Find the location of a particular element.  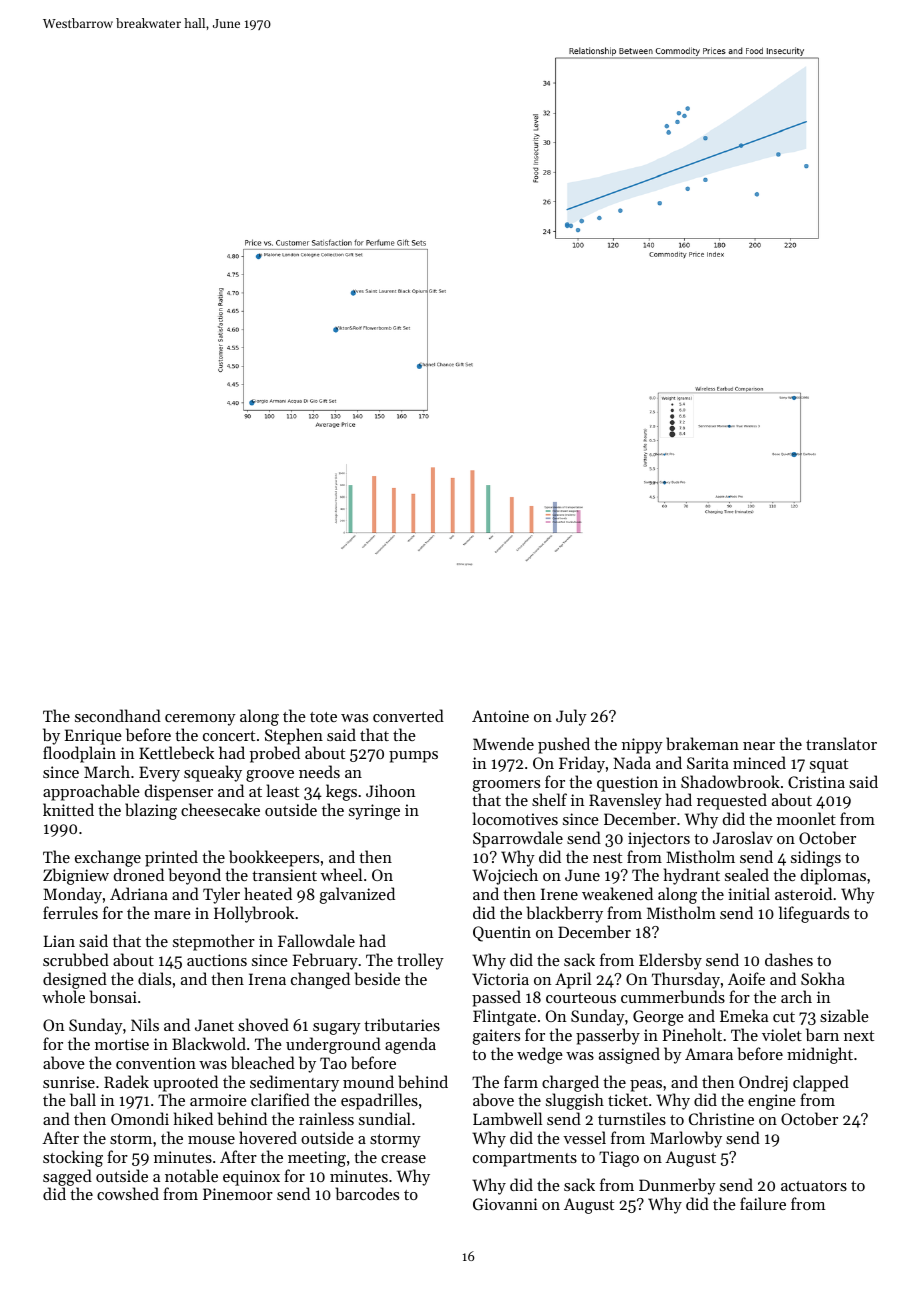

whole is located at coordinates (63, 996).
